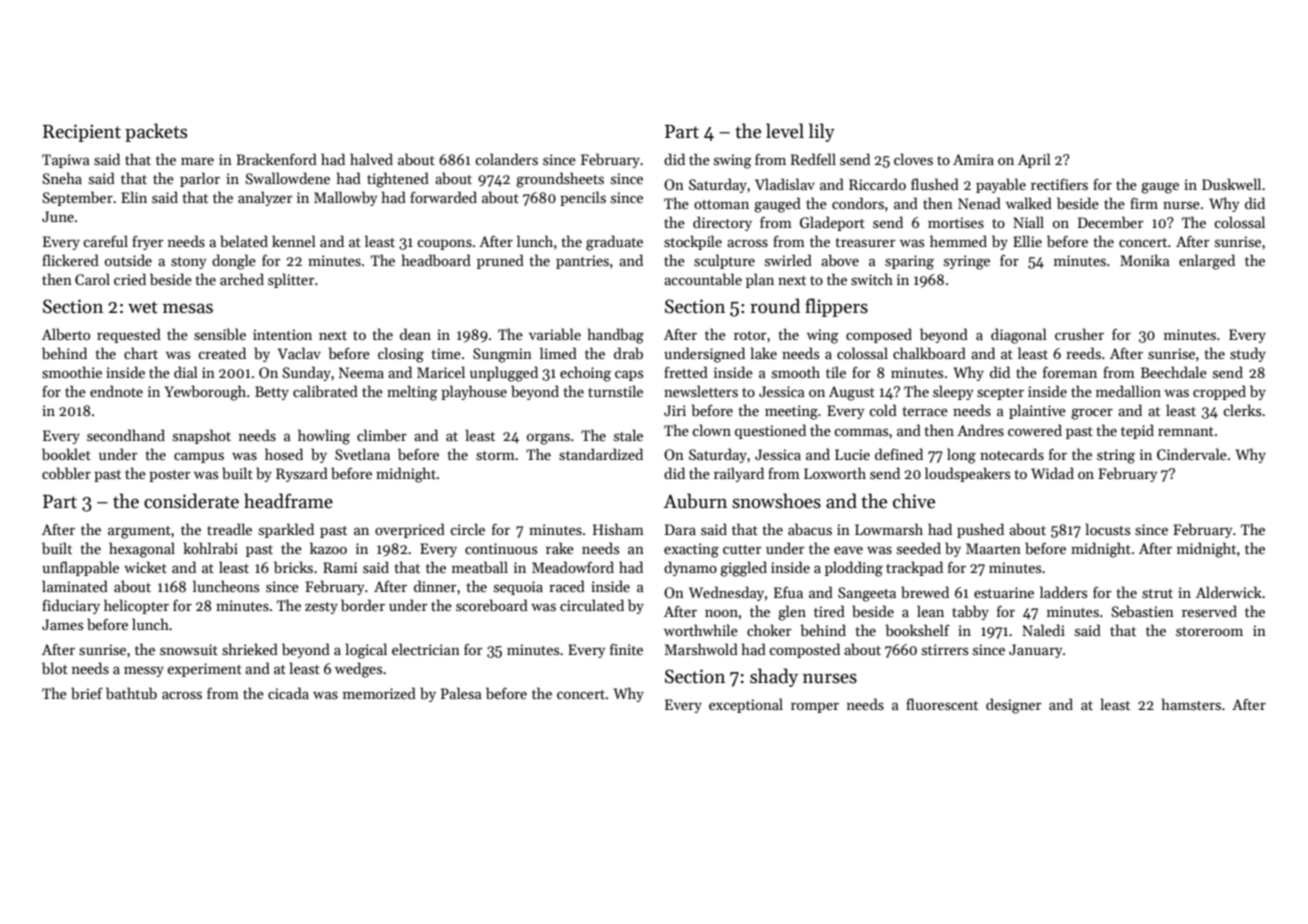  Describe the element at coordinates (116, 391) in the page. I see `endnote` at that location.
